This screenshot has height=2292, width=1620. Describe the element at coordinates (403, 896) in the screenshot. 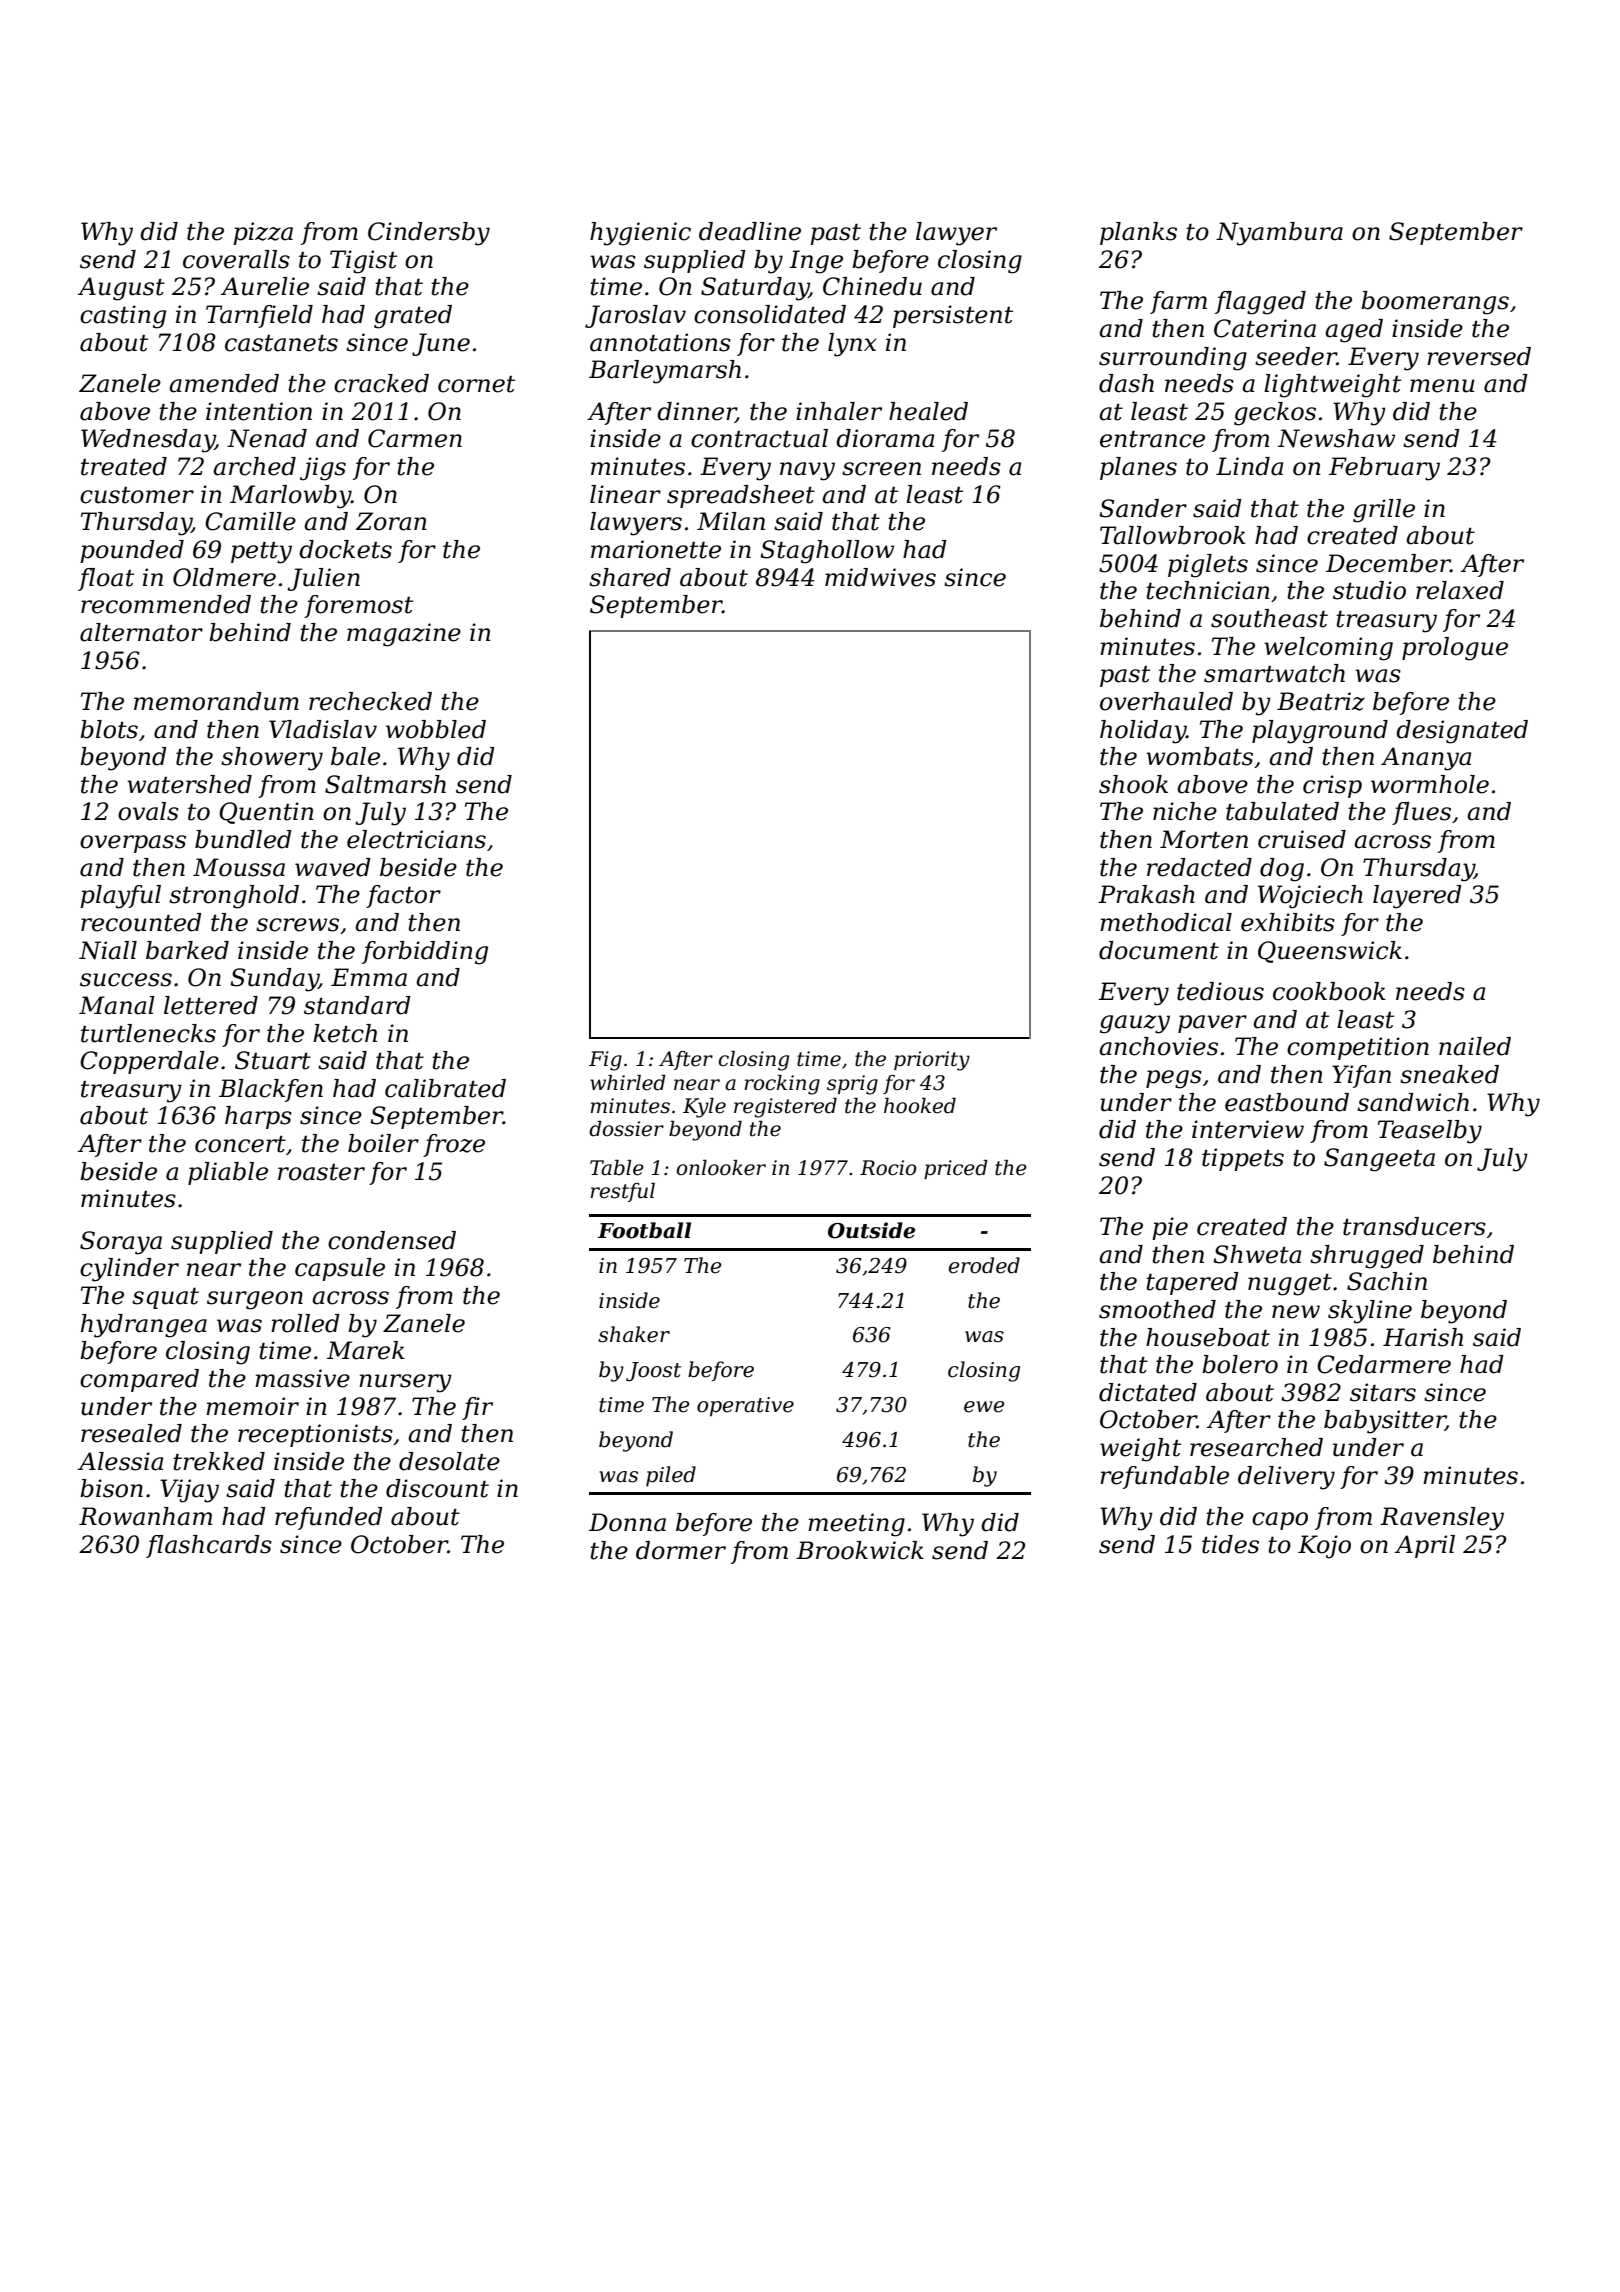

I see `factor` at that location.
